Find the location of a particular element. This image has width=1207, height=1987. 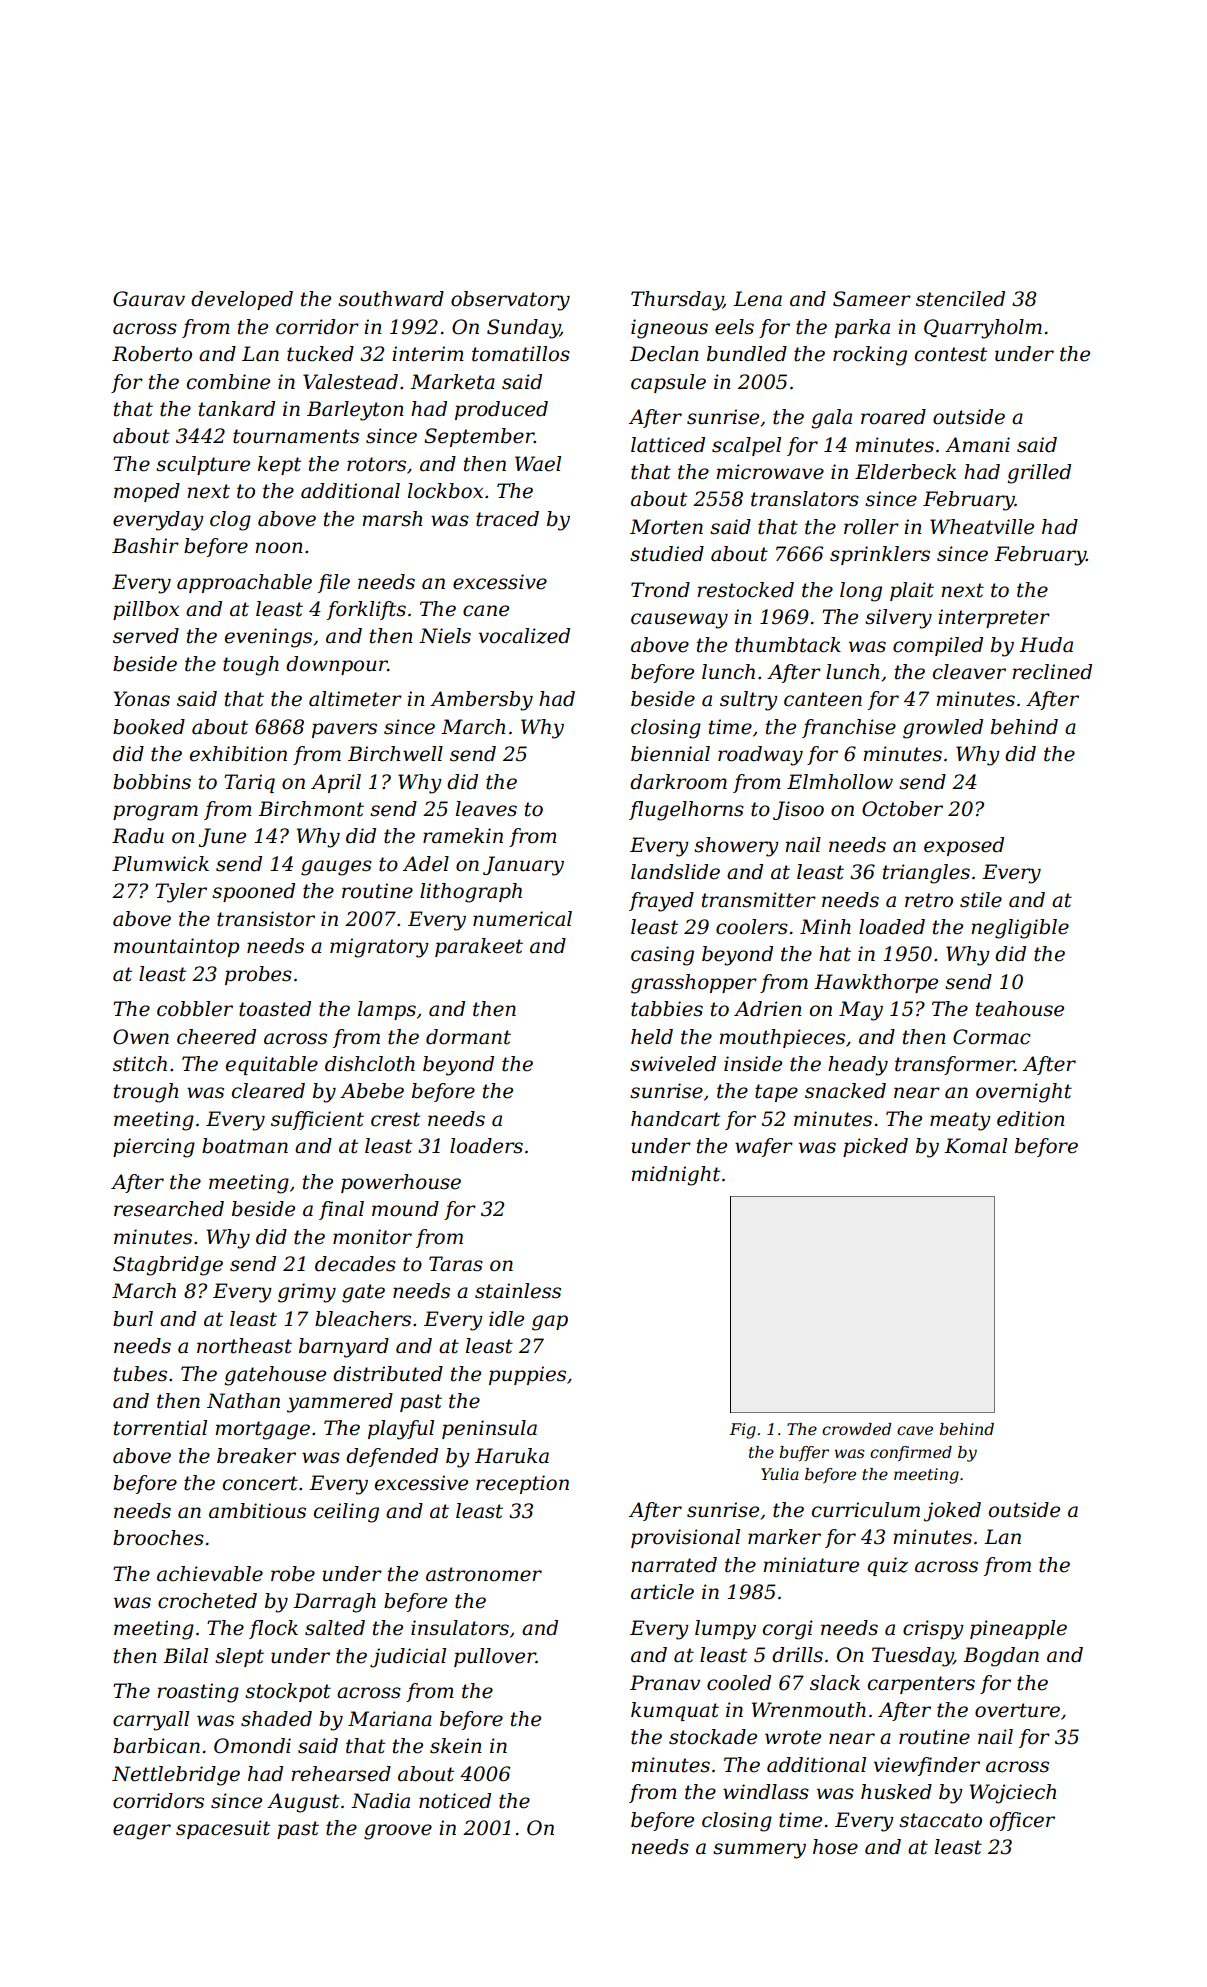

canteen is located at coordinates (823, 699).
